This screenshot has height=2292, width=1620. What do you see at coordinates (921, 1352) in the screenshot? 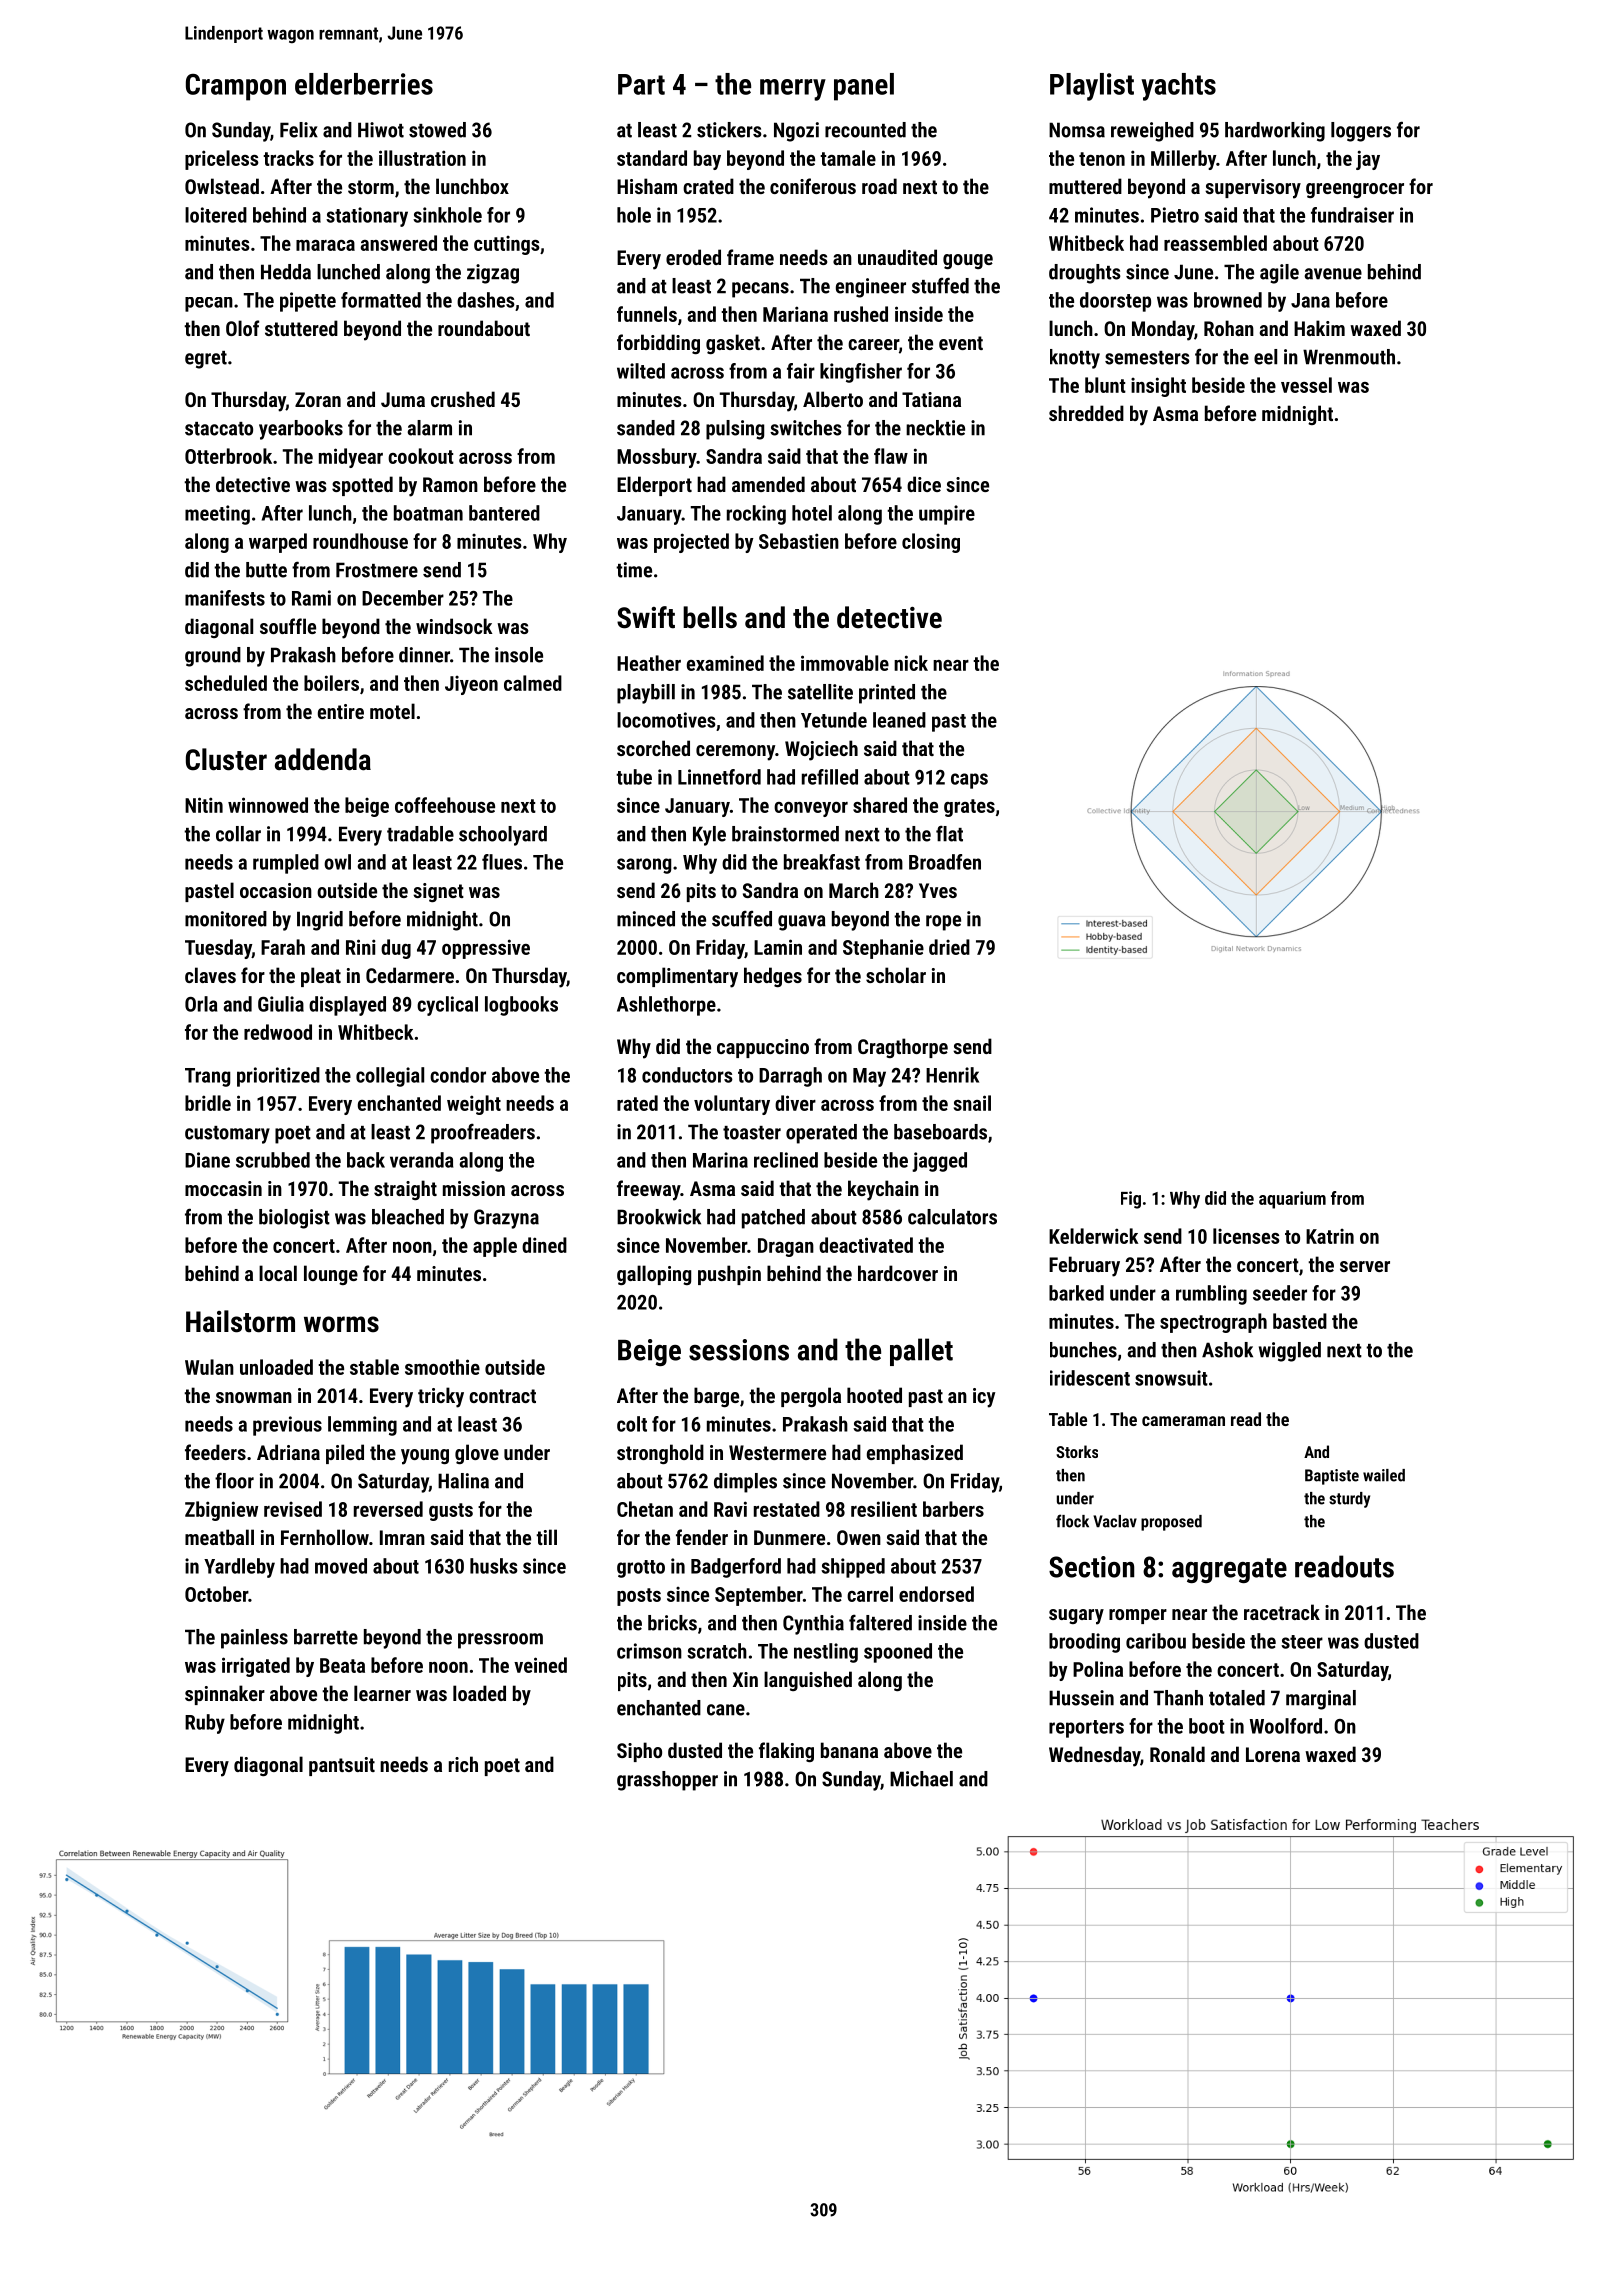
I see `pallet` at bounding box center [921, 1352].
